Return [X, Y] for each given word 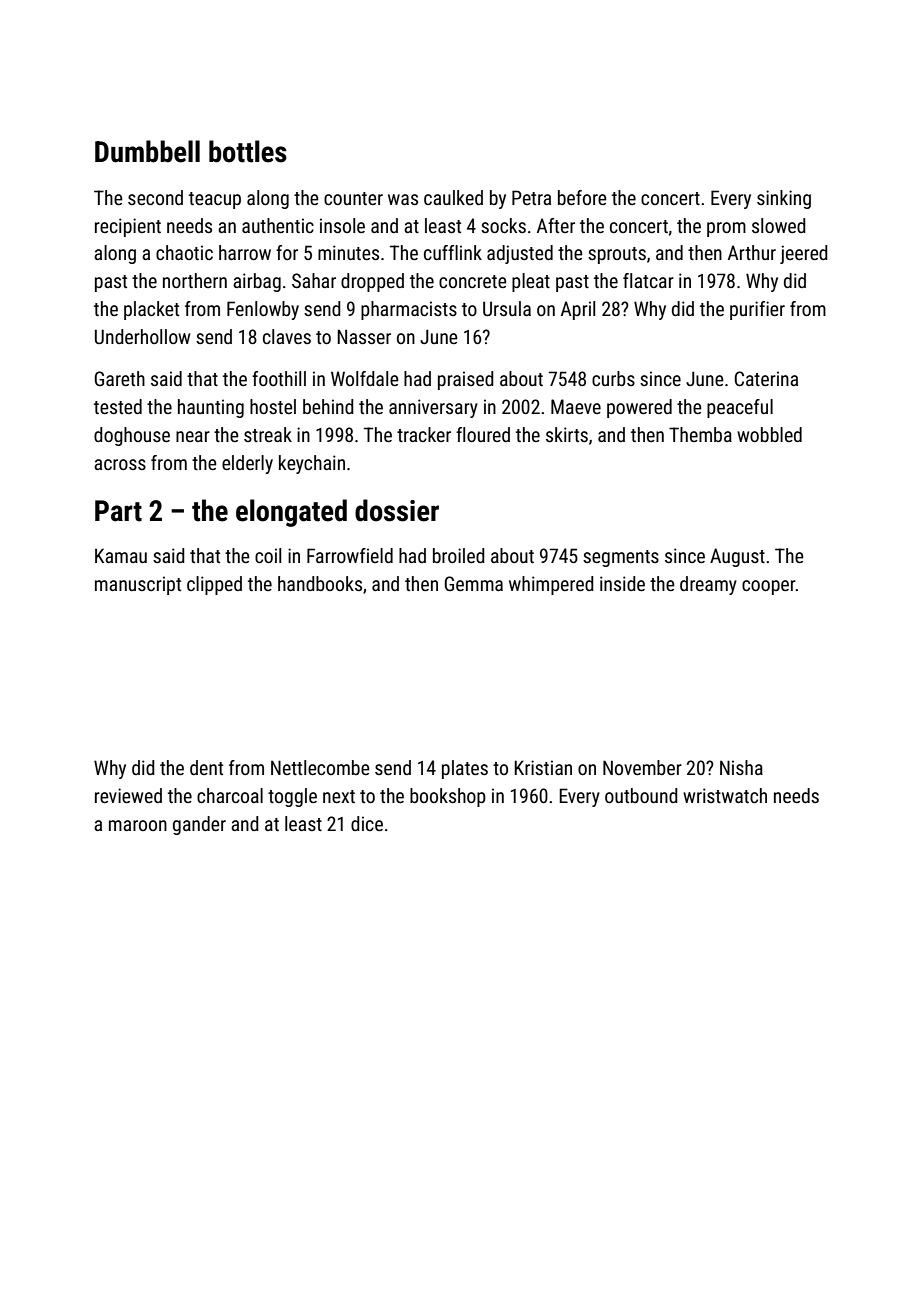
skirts [567, 434]
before [582, 197]
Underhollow [142, 336]
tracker [424, 434]
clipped [214, 585]
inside [622, 583]
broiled [459, 555]
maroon [138, 825]
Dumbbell [147, 151]
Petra [531, 197]
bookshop [448, 797]
